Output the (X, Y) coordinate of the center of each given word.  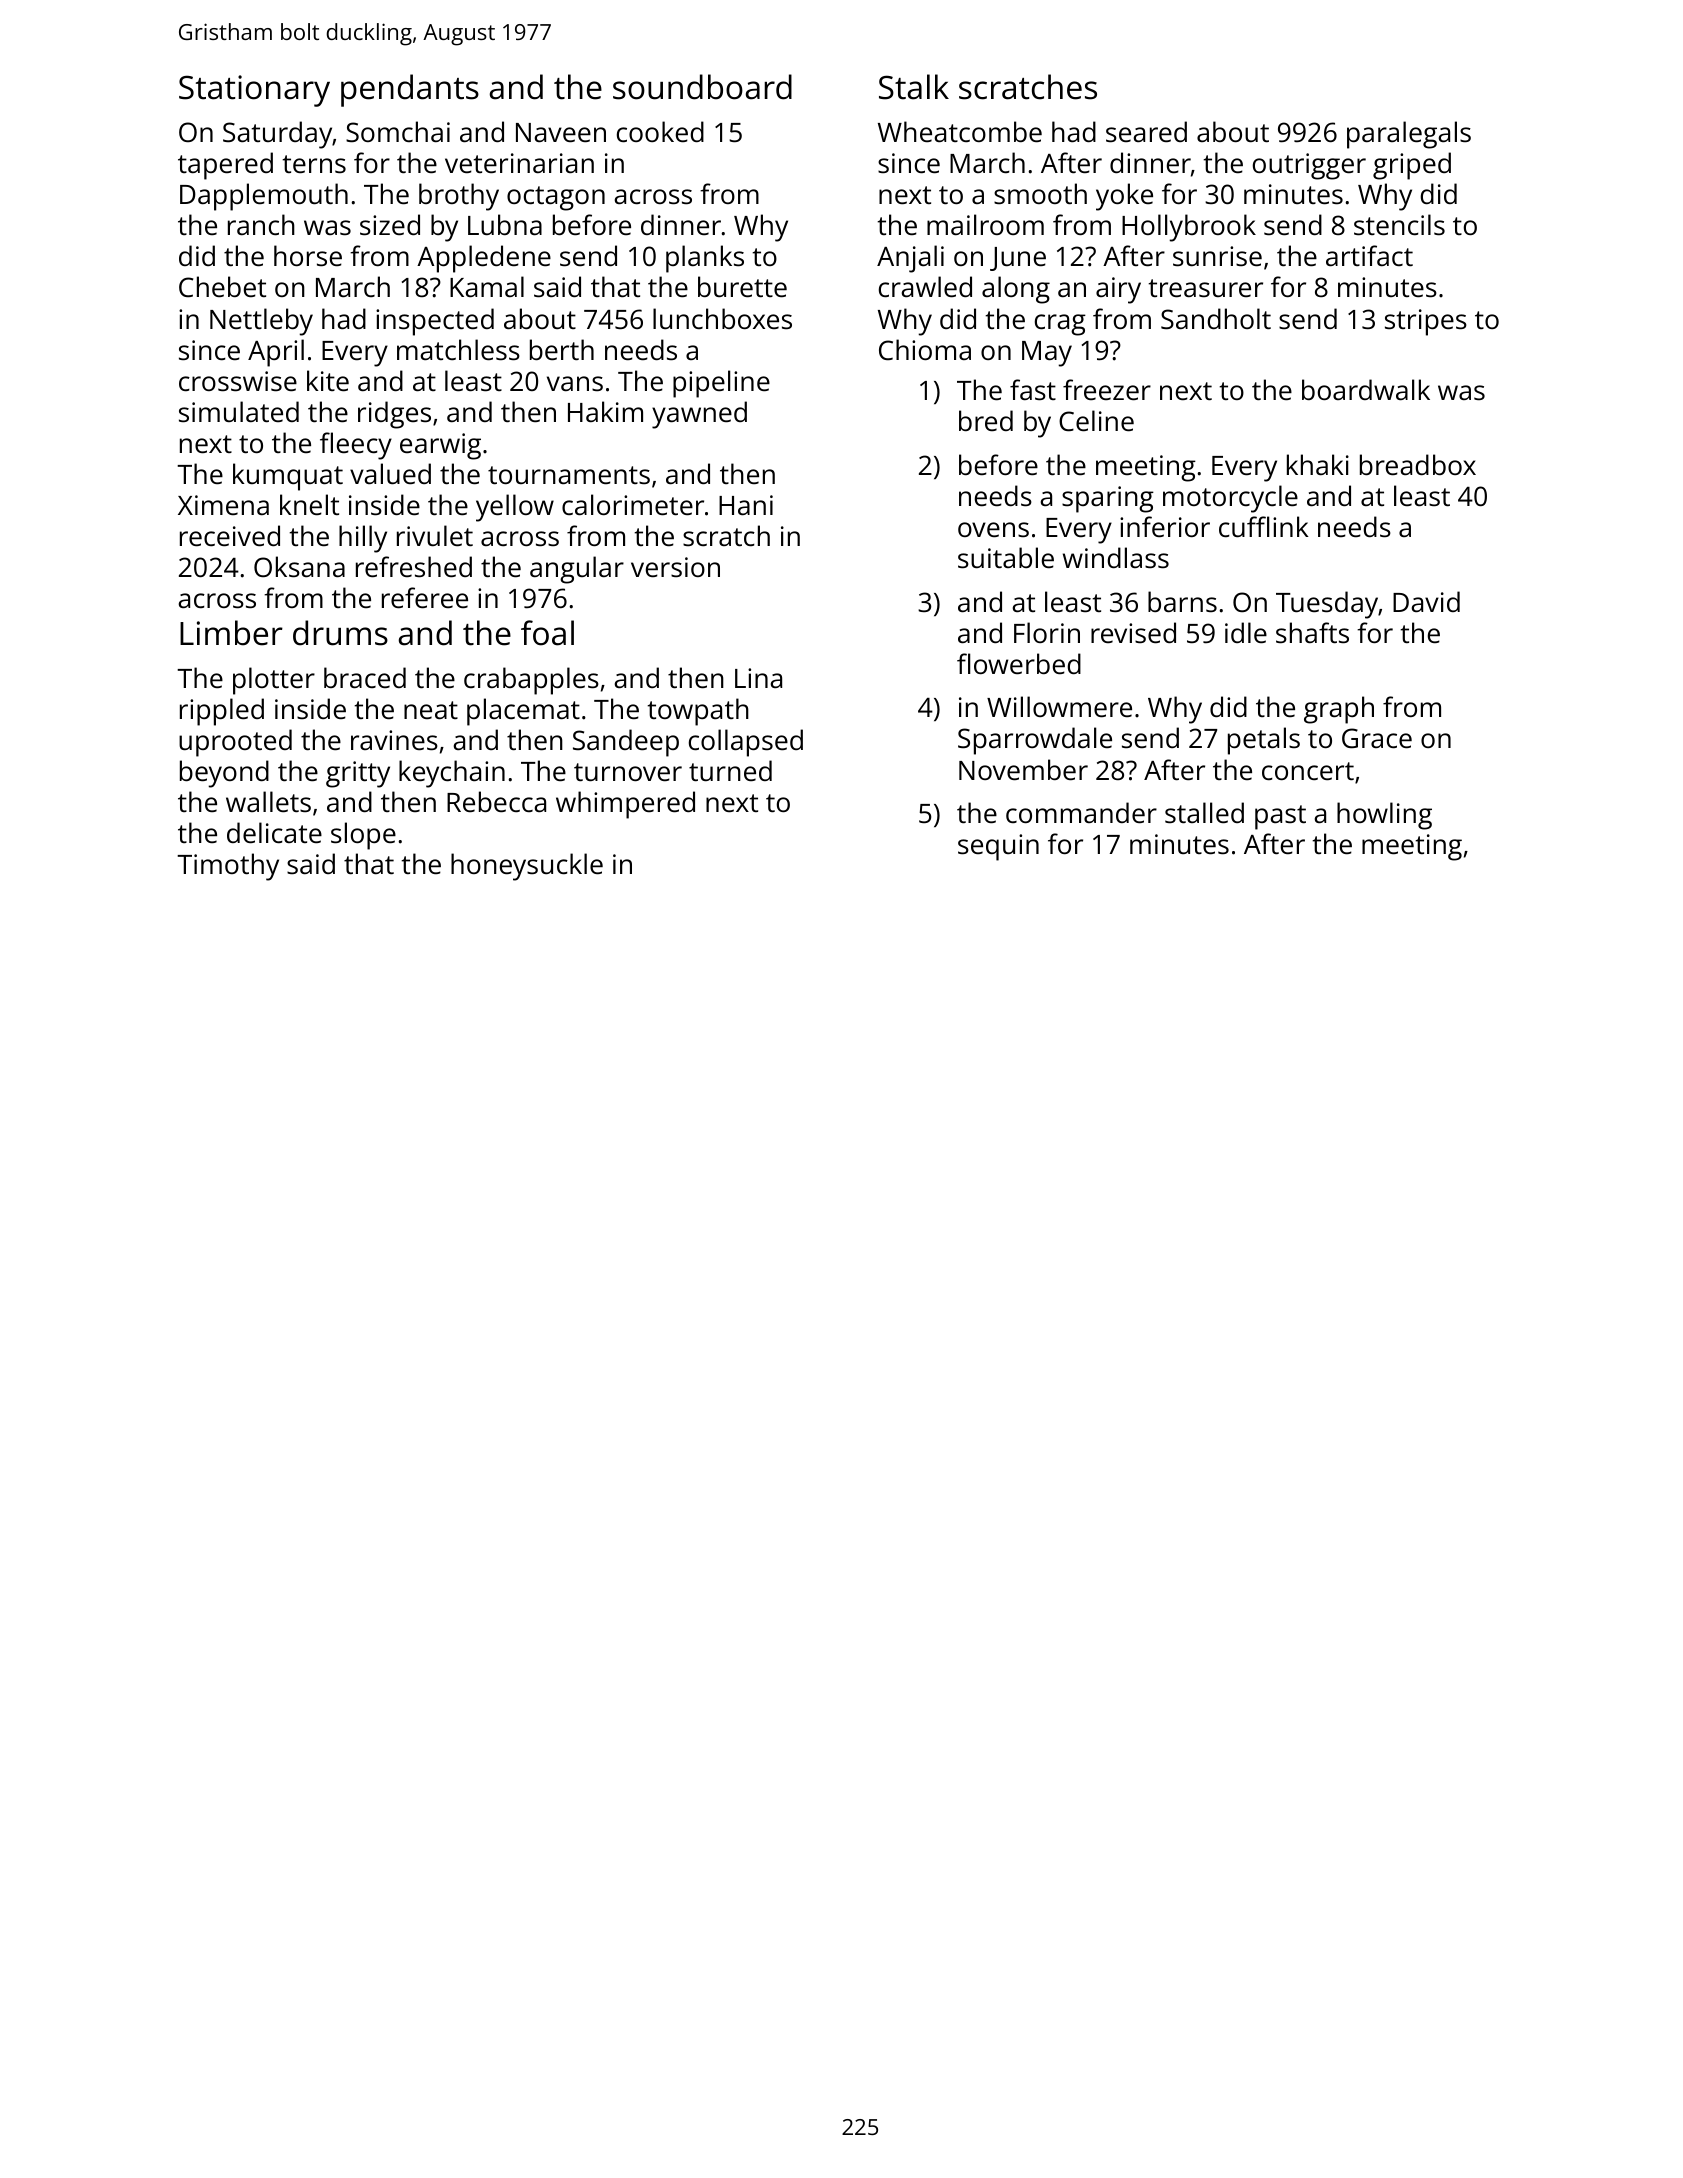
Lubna (505, 224)
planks (705, 259)
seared (1146, 132)
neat (431, 710)
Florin (1047, 632)
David (1426, 601)
